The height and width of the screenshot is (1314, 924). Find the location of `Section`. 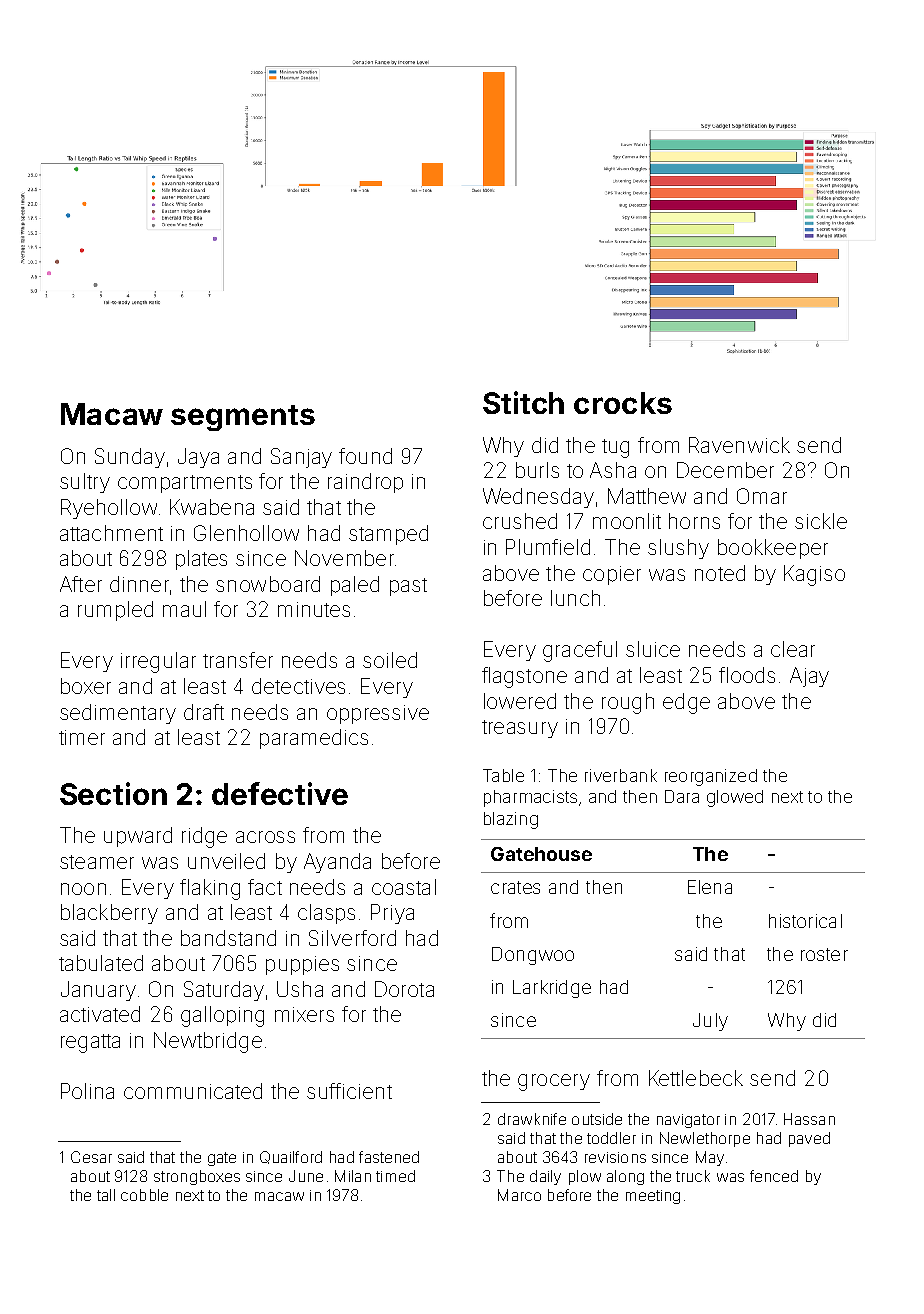

Section is located at coordinates (113, 793).
